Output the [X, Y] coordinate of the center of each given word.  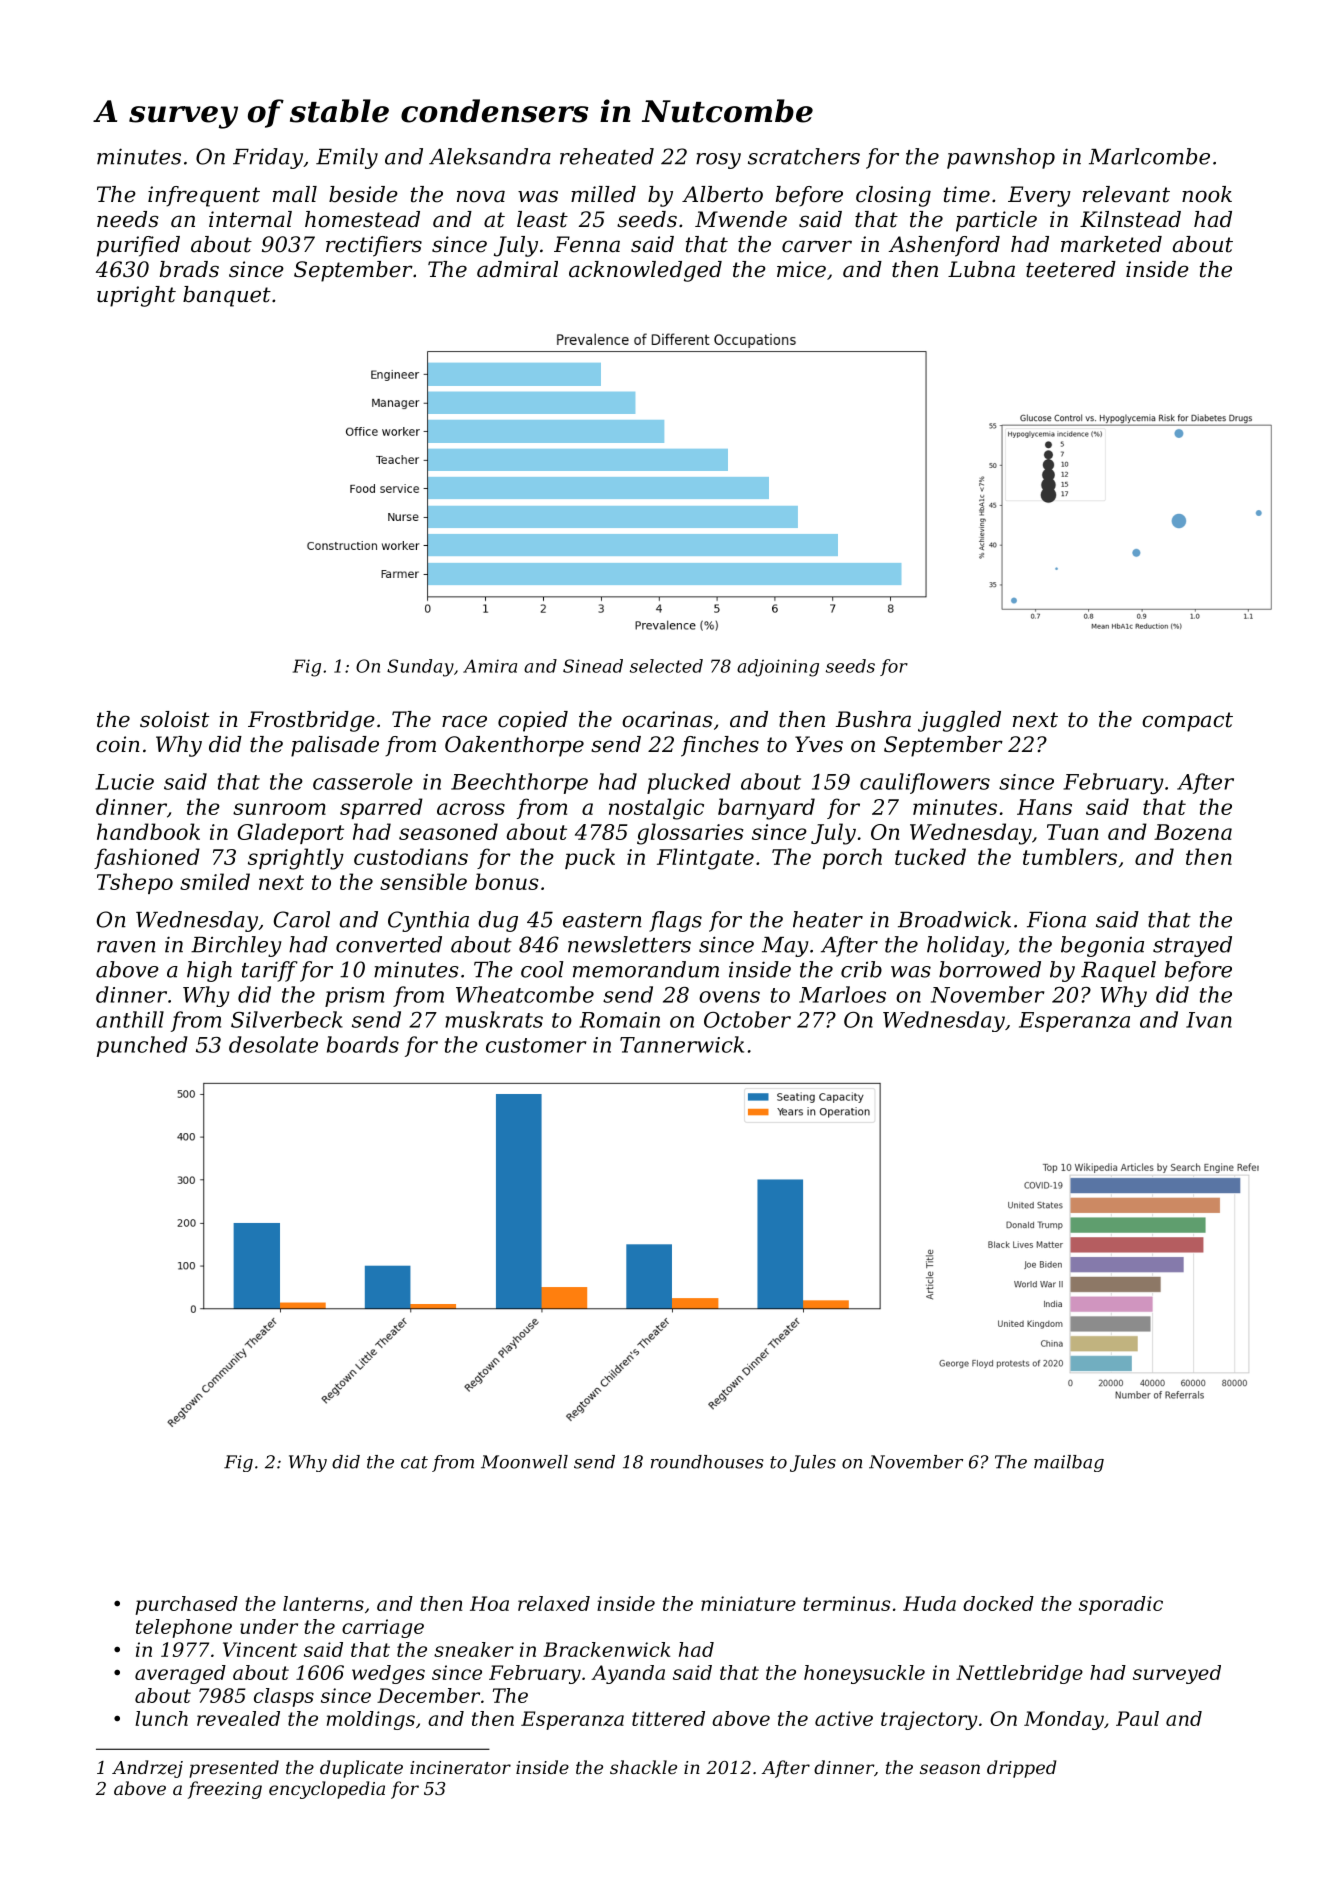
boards [363, 1044]
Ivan [1209, 1020]
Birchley [236, 946]
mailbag [1069, 1463]
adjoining [778, 668]
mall [295, 194]
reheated [607, 156]
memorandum [646, 969]
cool [542, 969]
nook [1207, 194]
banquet [227, 296]
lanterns [323, 1603]
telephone [184, 1628]
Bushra [873, 719]
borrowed [990, 969]
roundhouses [707, 1462]
